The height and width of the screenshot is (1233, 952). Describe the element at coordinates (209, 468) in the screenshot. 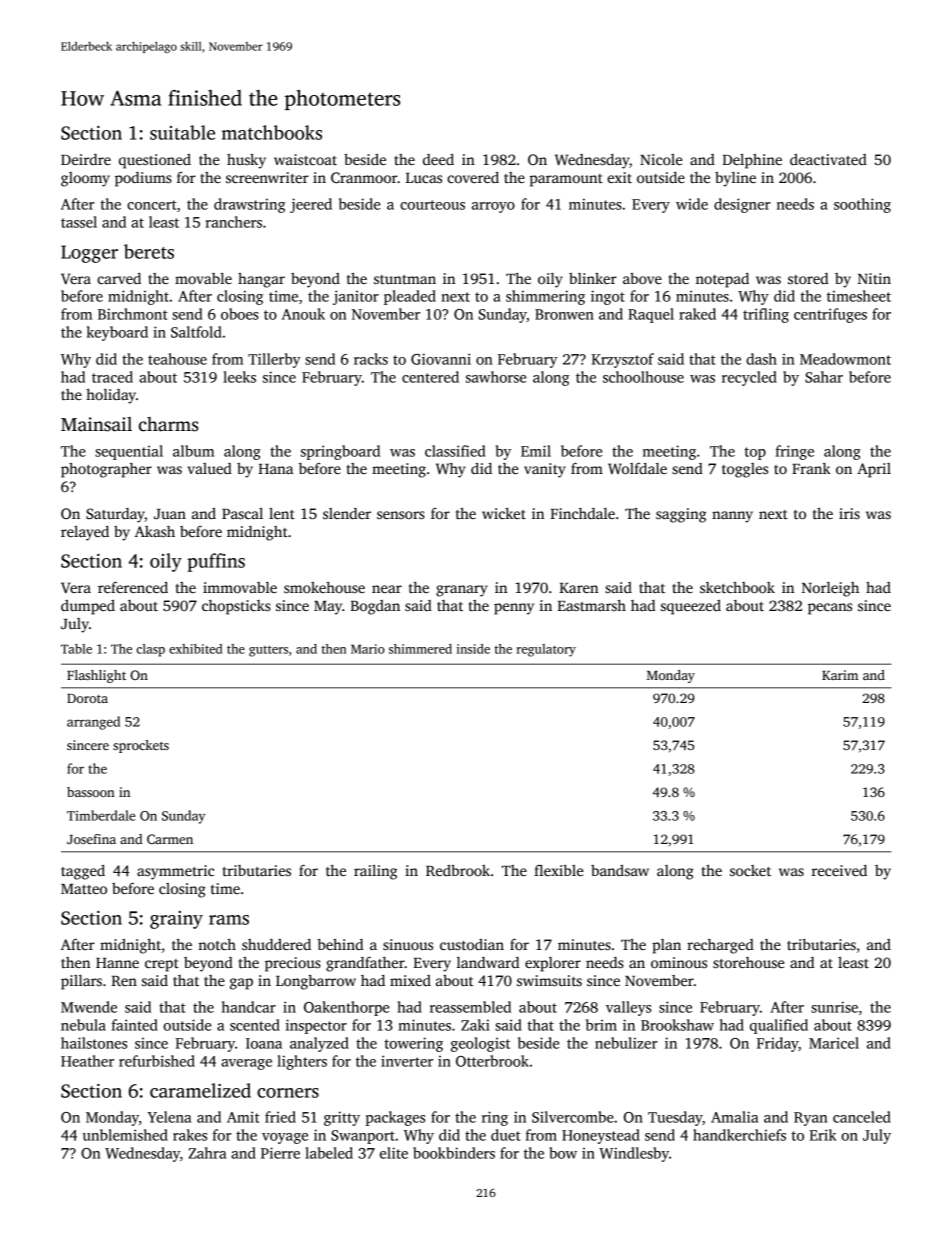

I see `valued` at that location.
